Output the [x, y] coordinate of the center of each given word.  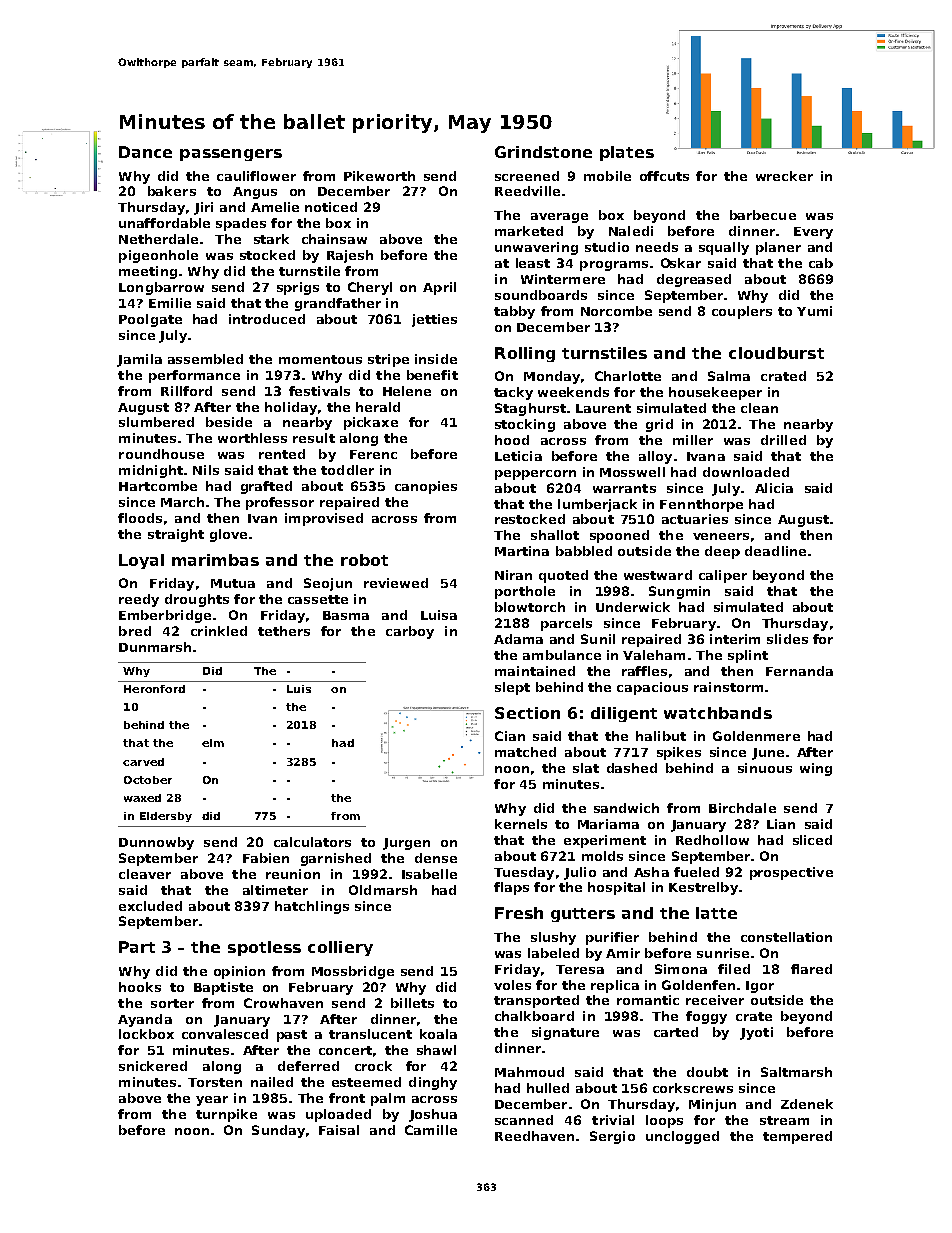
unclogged [682, 1137]
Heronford [154, 689]
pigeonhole [158, 256]
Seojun [328, 584]
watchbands [718, 713]
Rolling [525, 354]
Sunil [598, 639]
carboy [410, 632]
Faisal [339, 1130]
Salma [729, 376]
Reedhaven [534, 1136]
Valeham [654, 655]
